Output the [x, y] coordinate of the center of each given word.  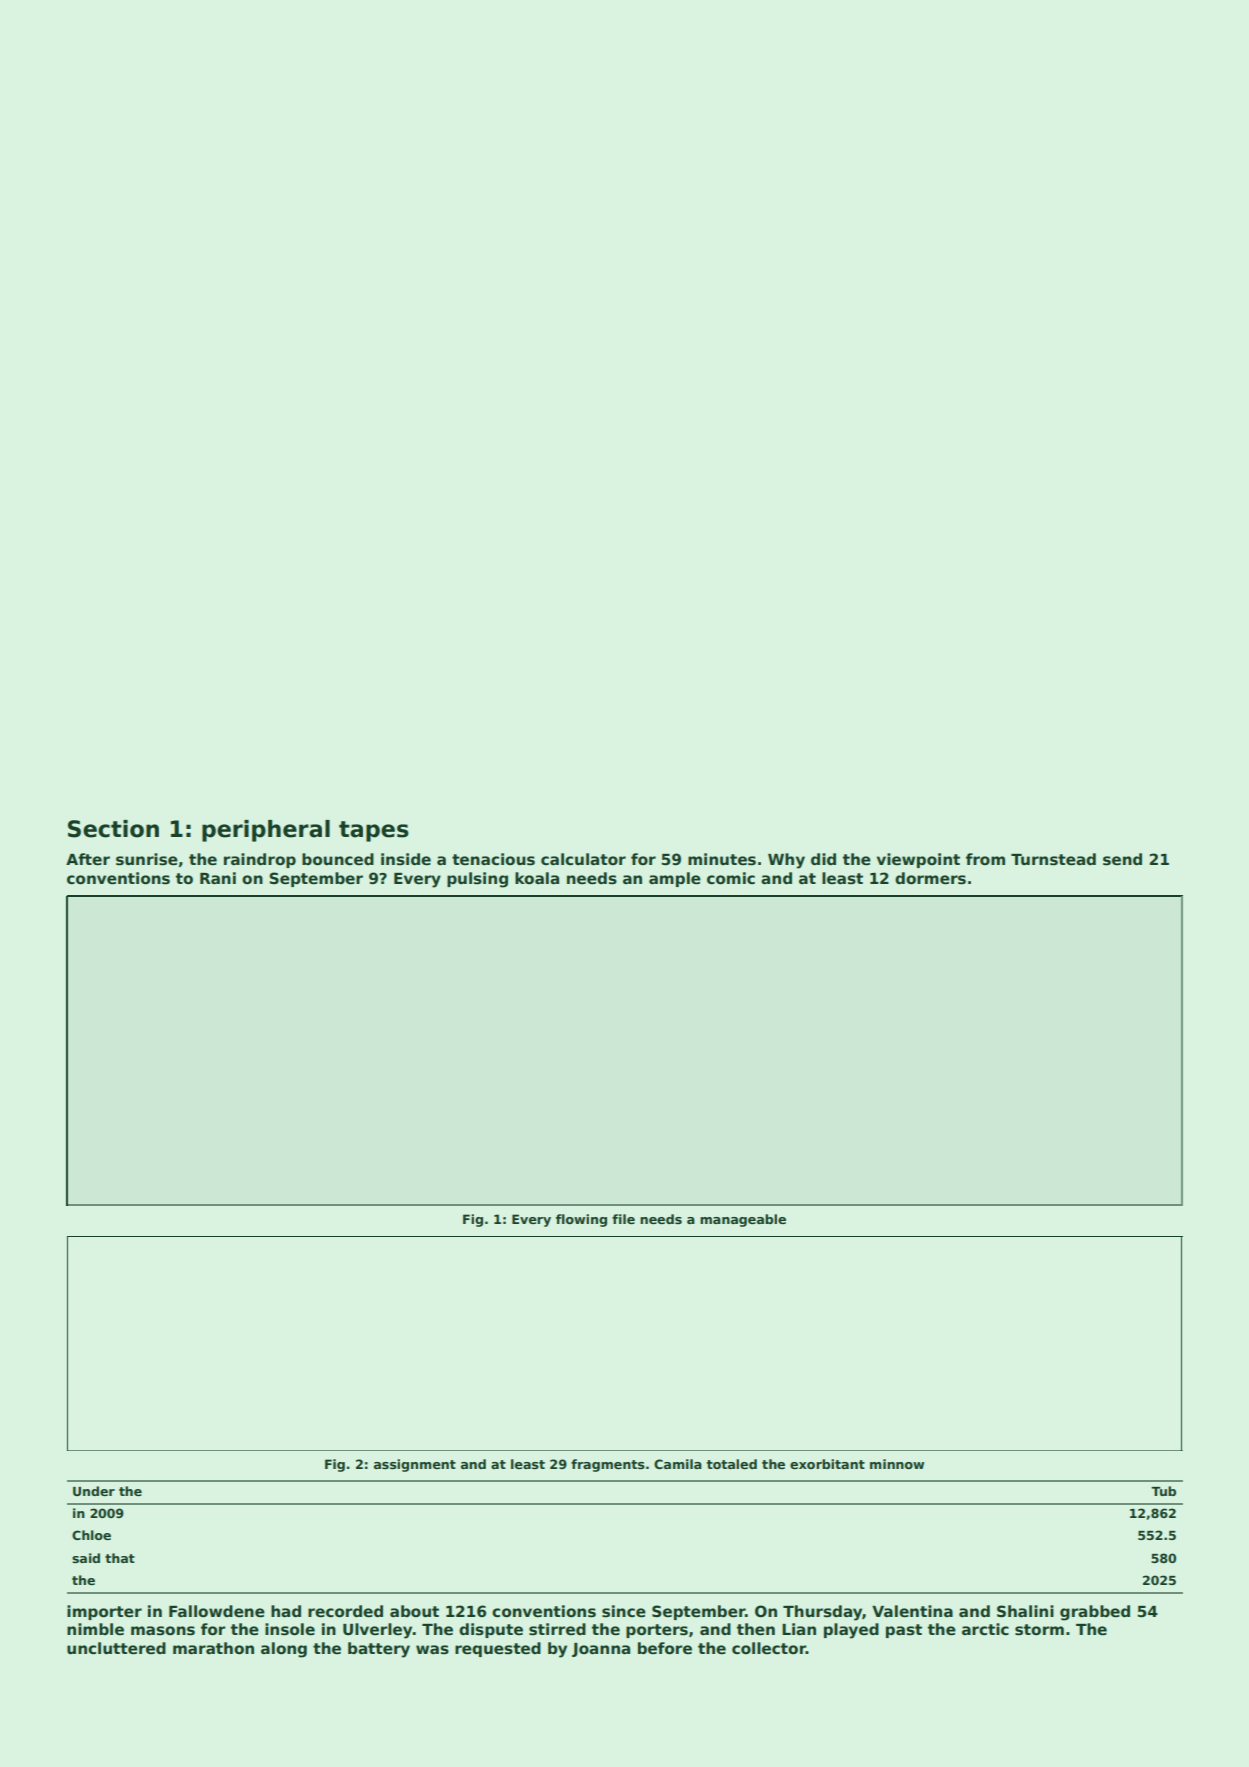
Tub [1163, 1491]
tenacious [493, 859]
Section [113, 829]
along [284, 1650]
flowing [581, 1220]
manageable [743, 1220]
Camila [678, 1464]
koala [537, 878]
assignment [415, 1465]
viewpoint [918, 860]
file [623, 1219]
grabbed [1095, 1613]
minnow [897, 1464]
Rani [218, 878]
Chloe [91, 1535]
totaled [732, 1464]
